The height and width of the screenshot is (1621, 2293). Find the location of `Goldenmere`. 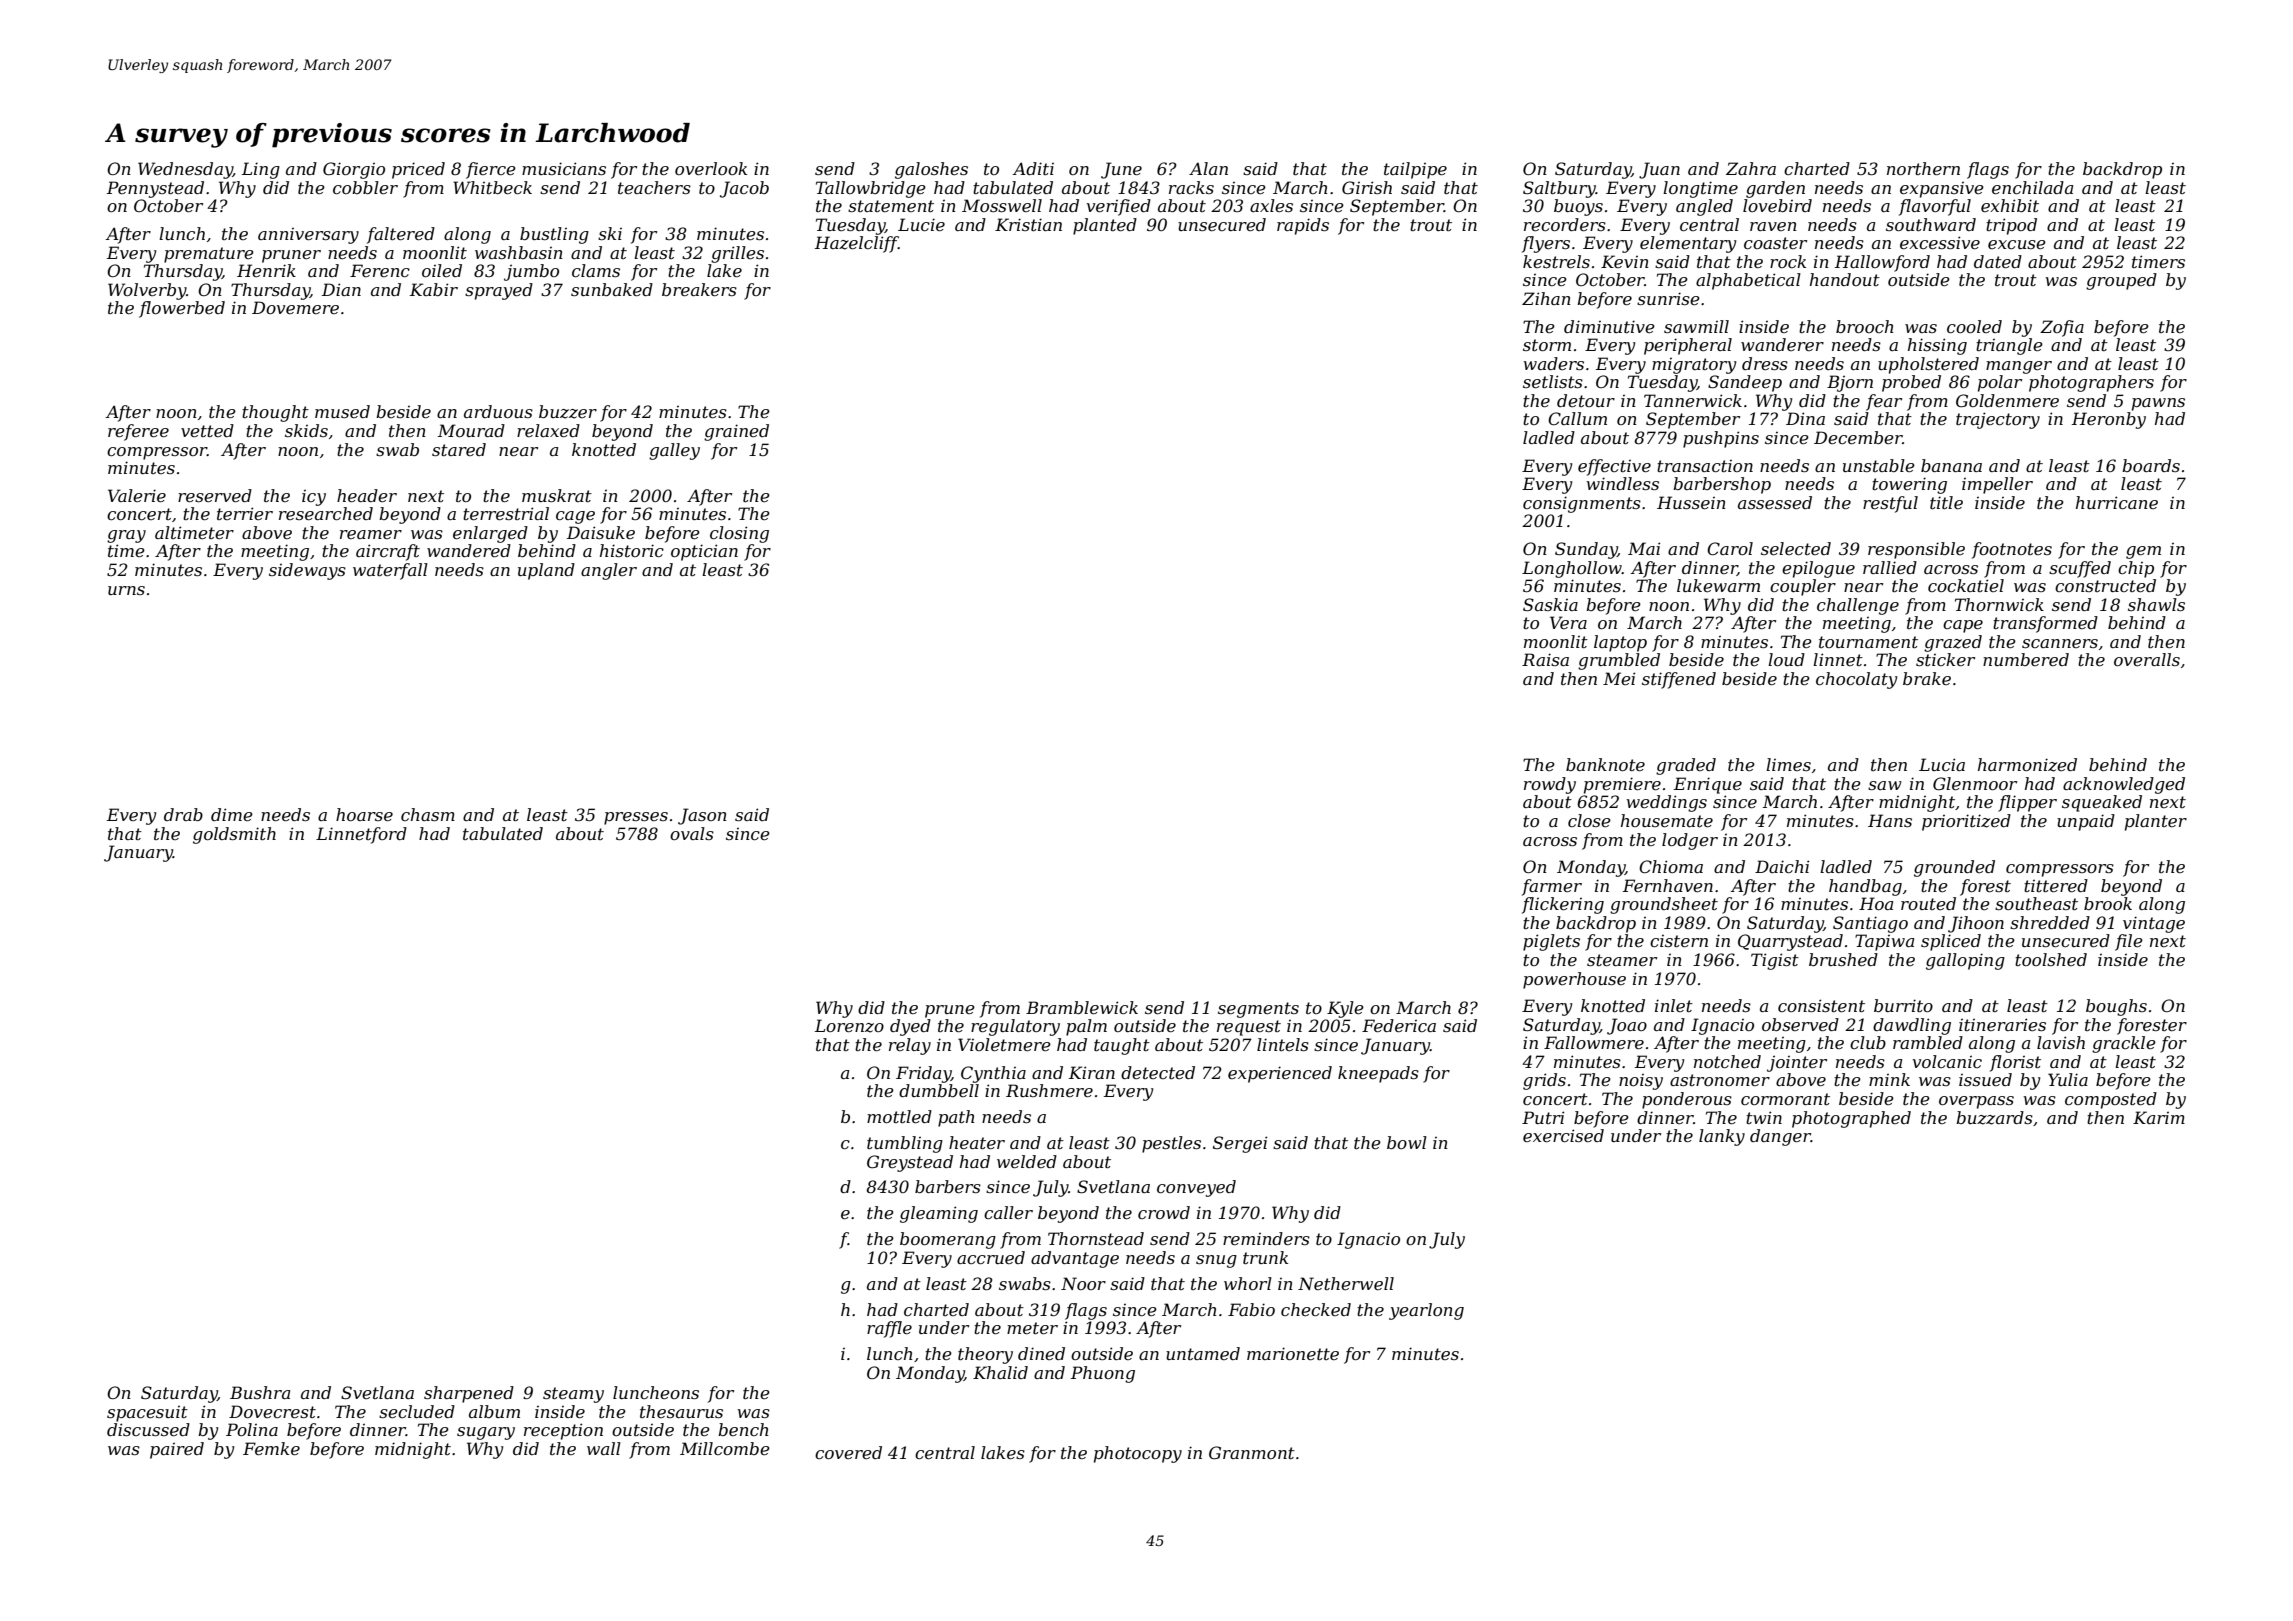

Goldenmere is located at coordinates (2007, 400).
